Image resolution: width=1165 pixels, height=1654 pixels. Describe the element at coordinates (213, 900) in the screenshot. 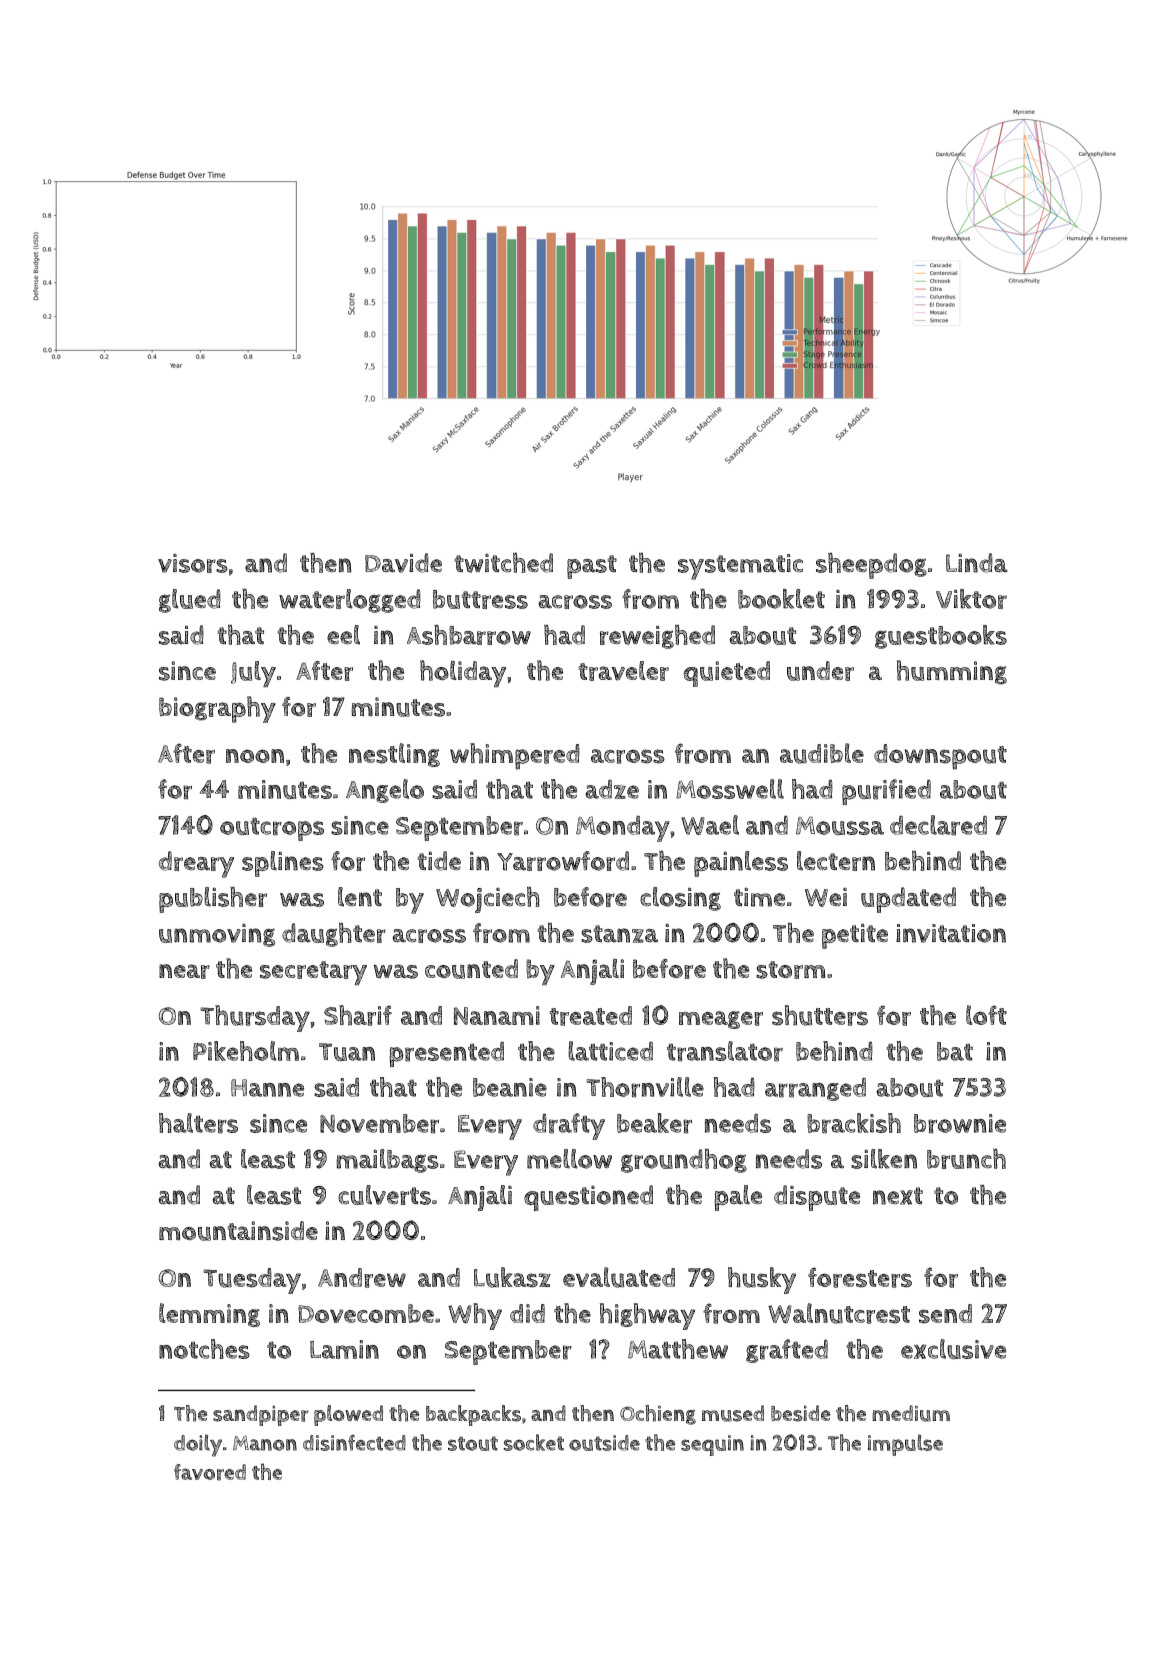

I see `publisher` at that location.
